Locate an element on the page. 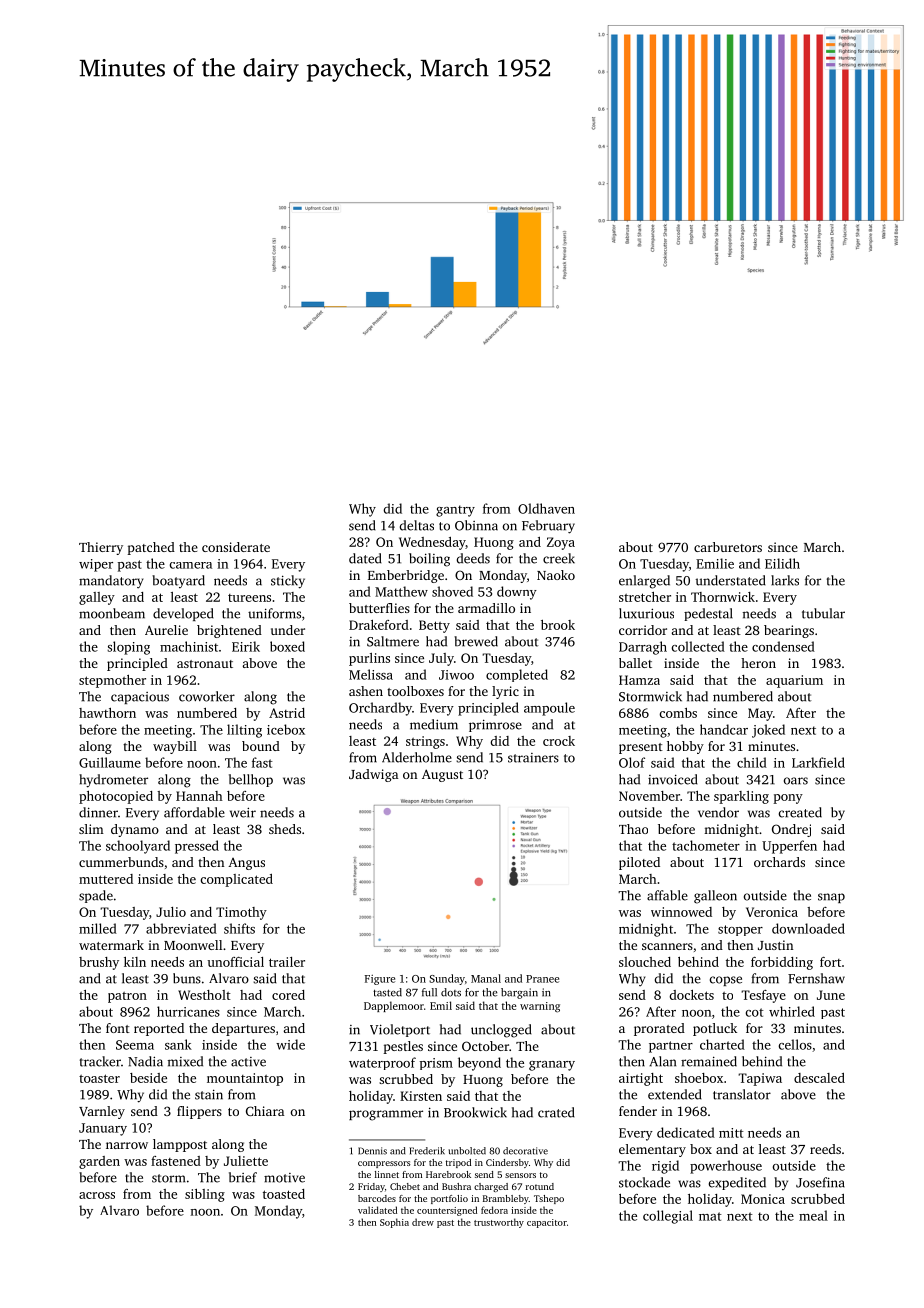 The image size is (924, 1308). slouched is located at coordinates (645, 962).
